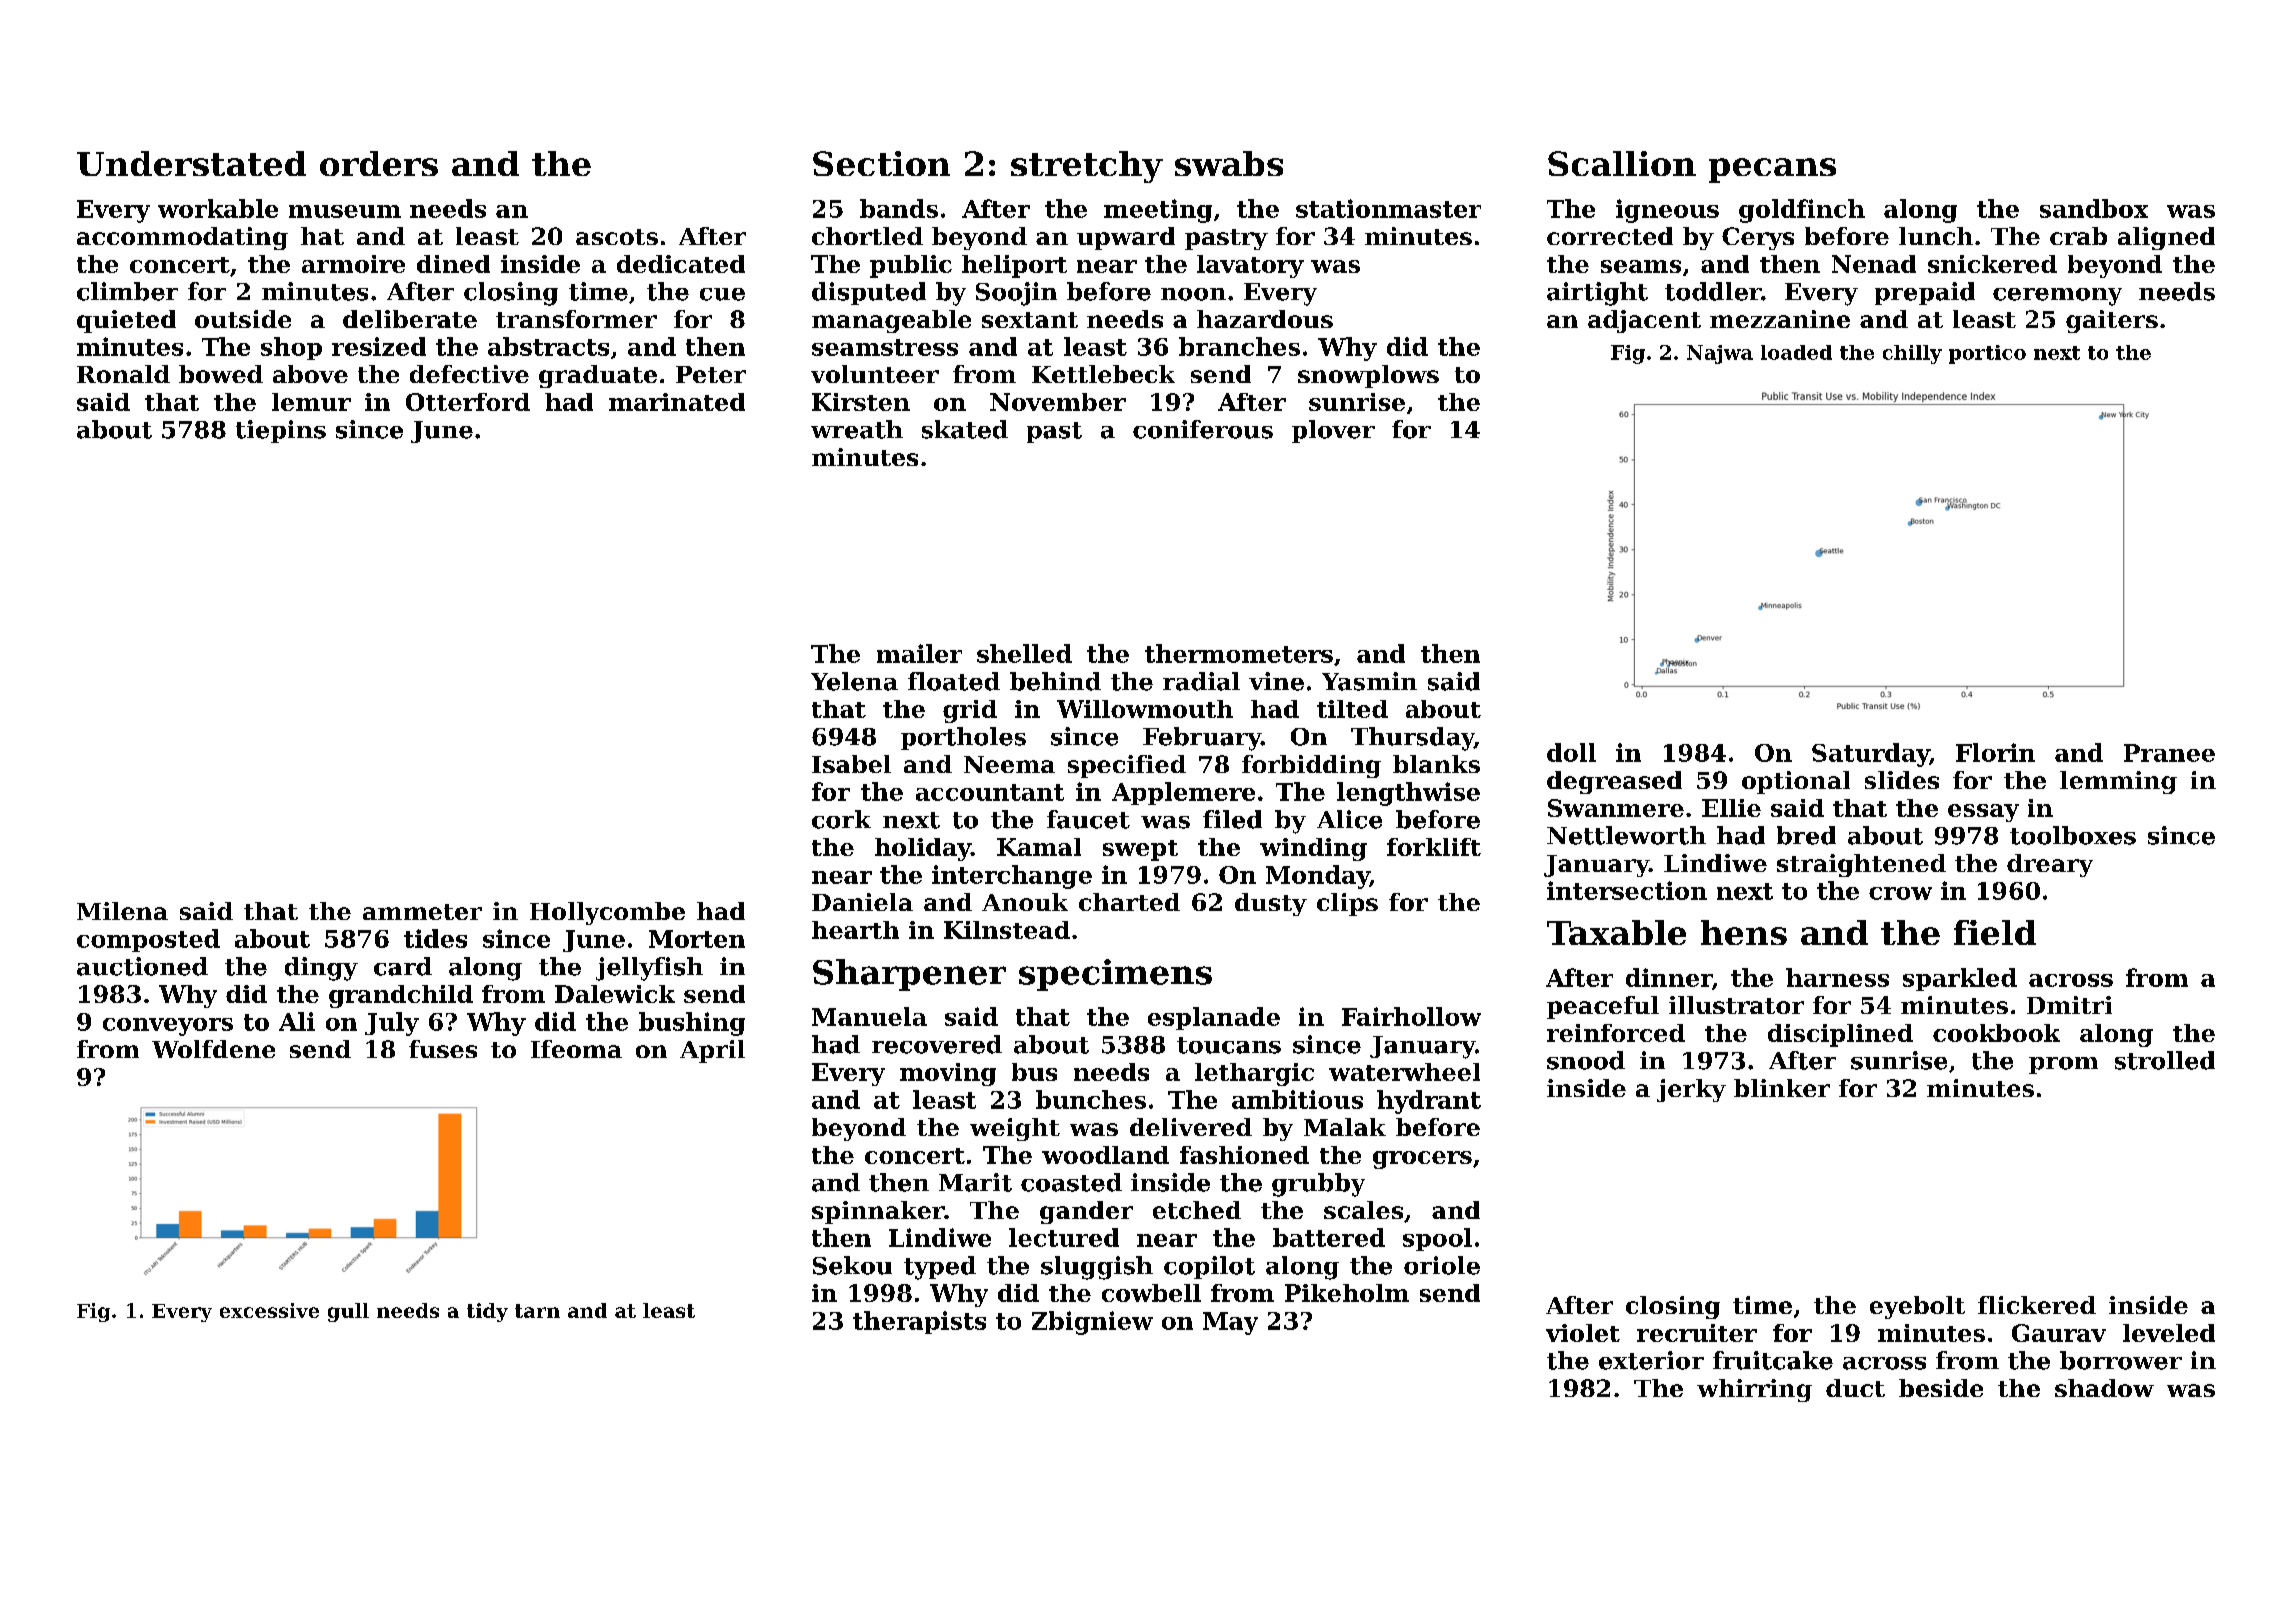  I want to click on whirring, so click(1754, 1390).
